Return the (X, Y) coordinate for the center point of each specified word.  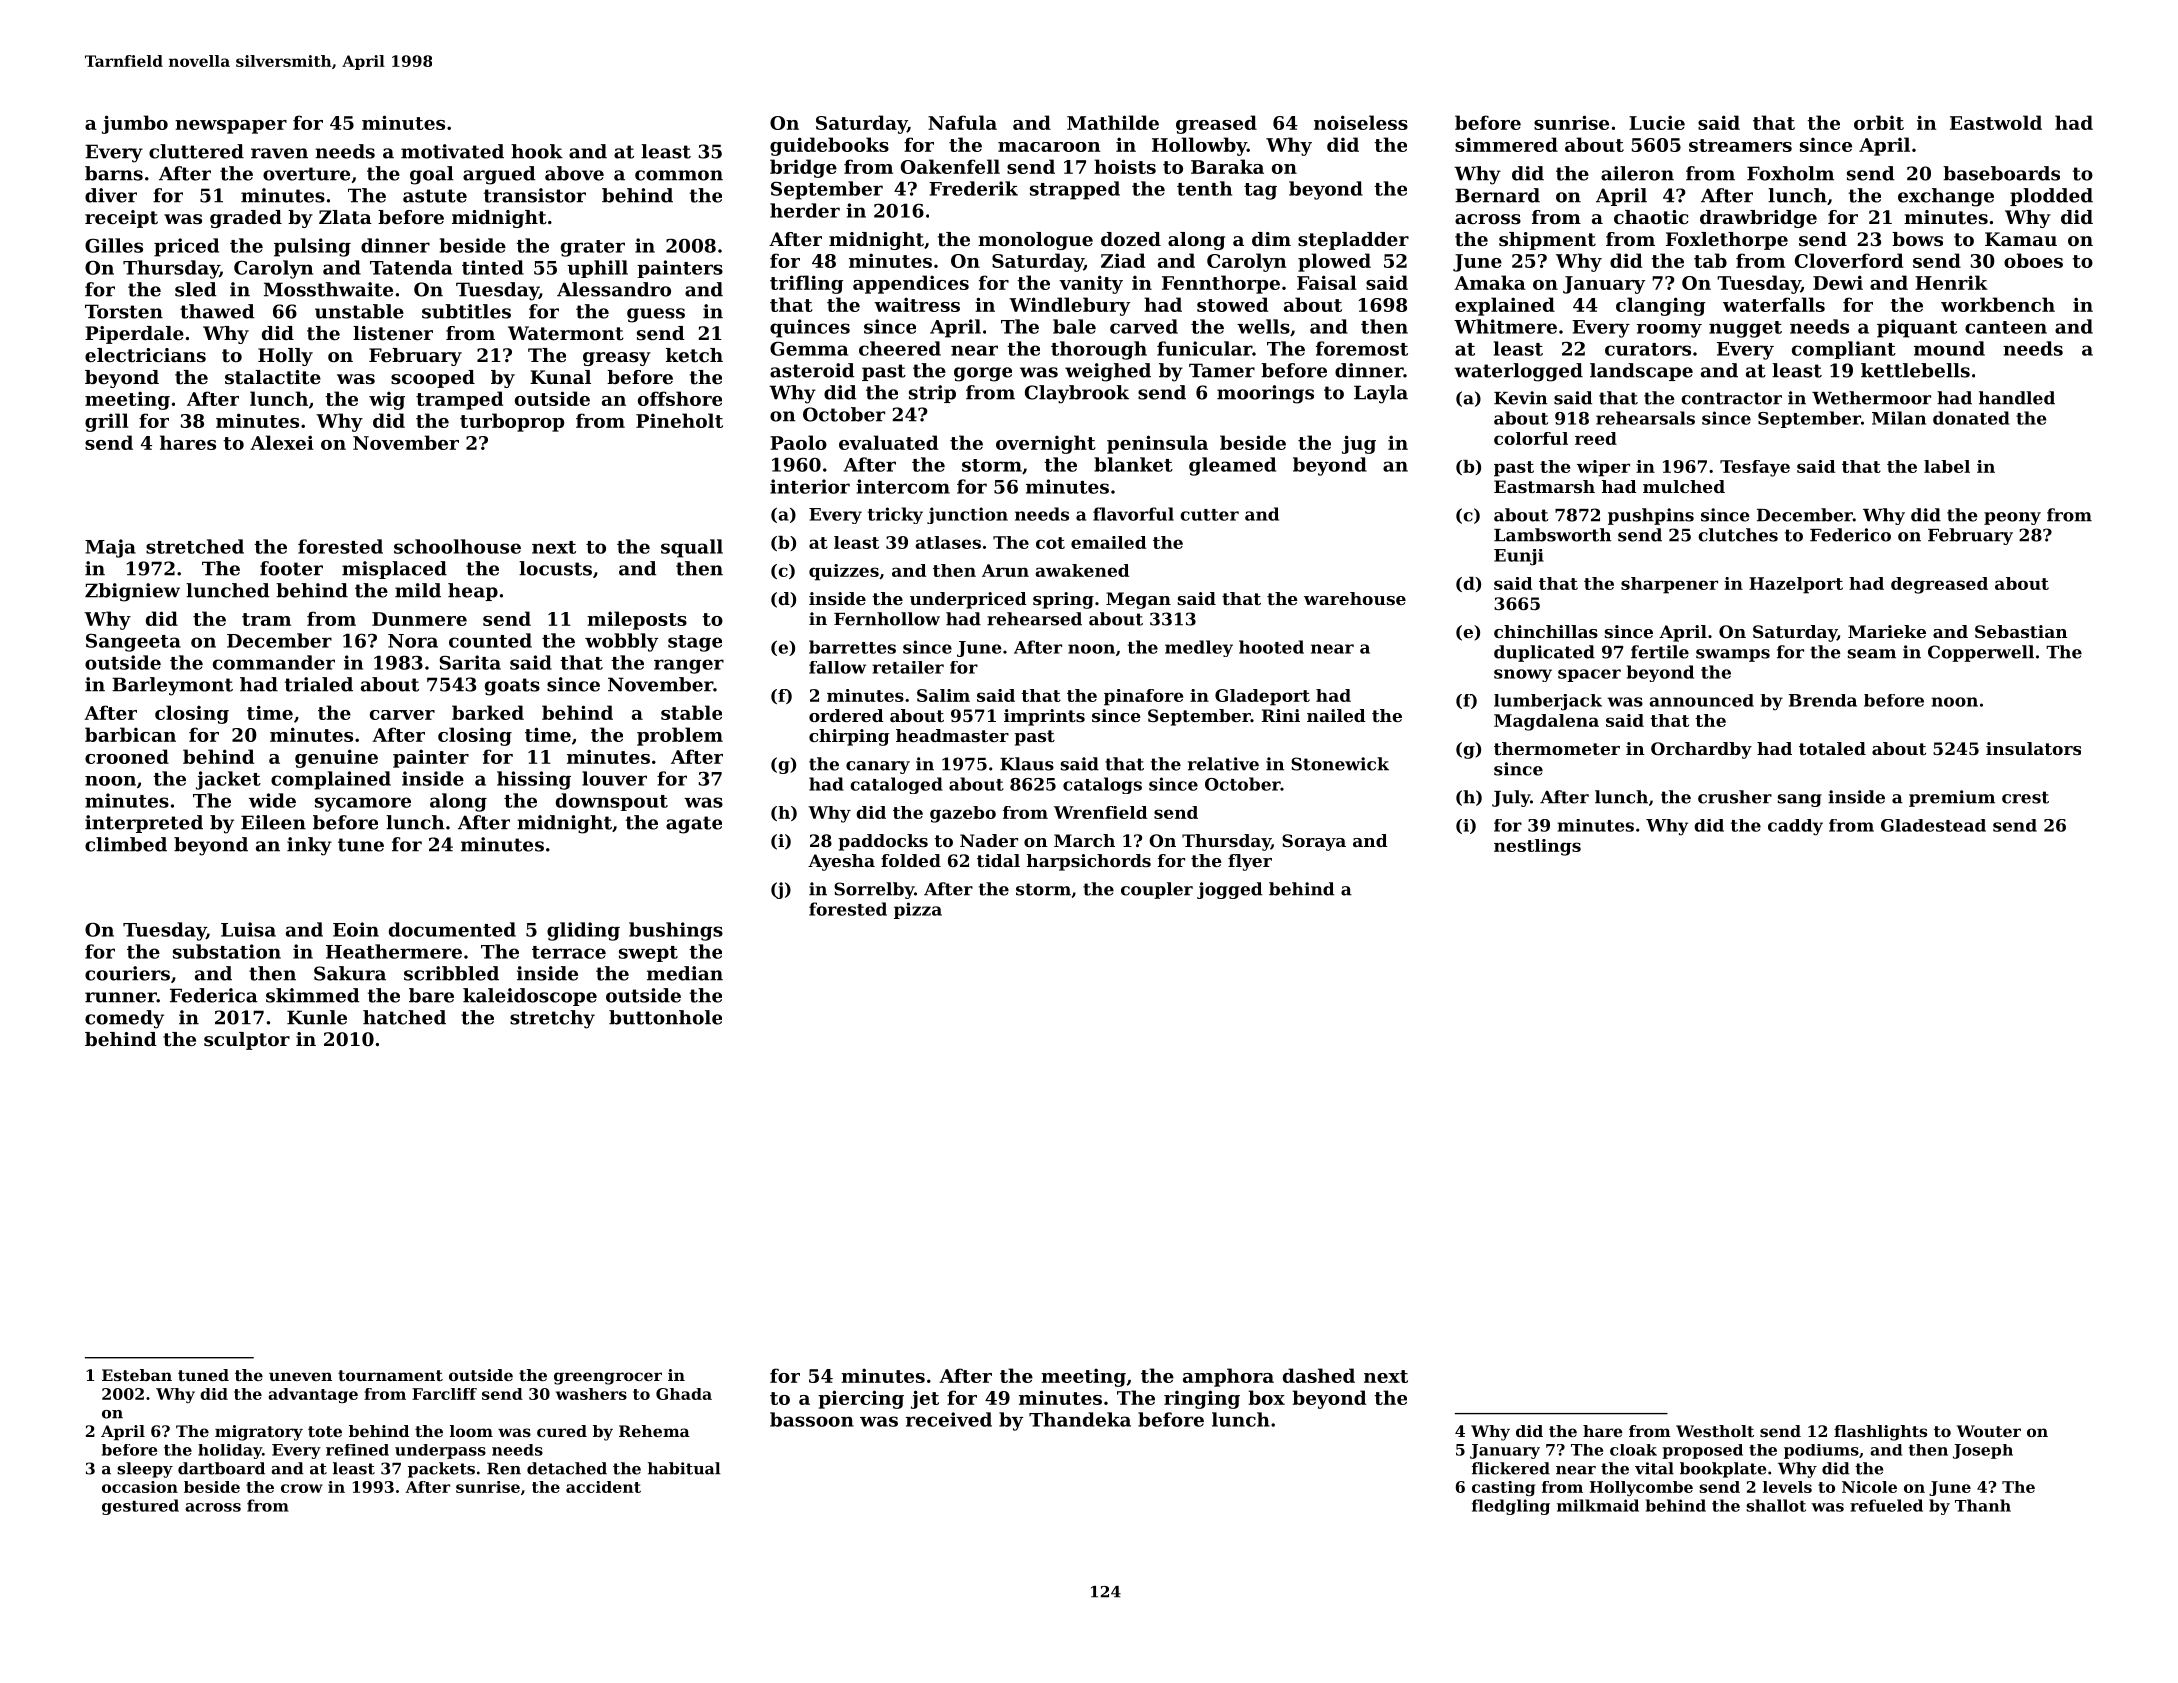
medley (1199, 648)
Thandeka (1080, 1419)
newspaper (231, 127)
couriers (127, 973)
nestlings (1537, 847)
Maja (110, 548)
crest (2025, 797)
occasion (140, 1487)
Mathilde (1113, 122)
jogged (1229, 890)
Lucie (1657, 122)
